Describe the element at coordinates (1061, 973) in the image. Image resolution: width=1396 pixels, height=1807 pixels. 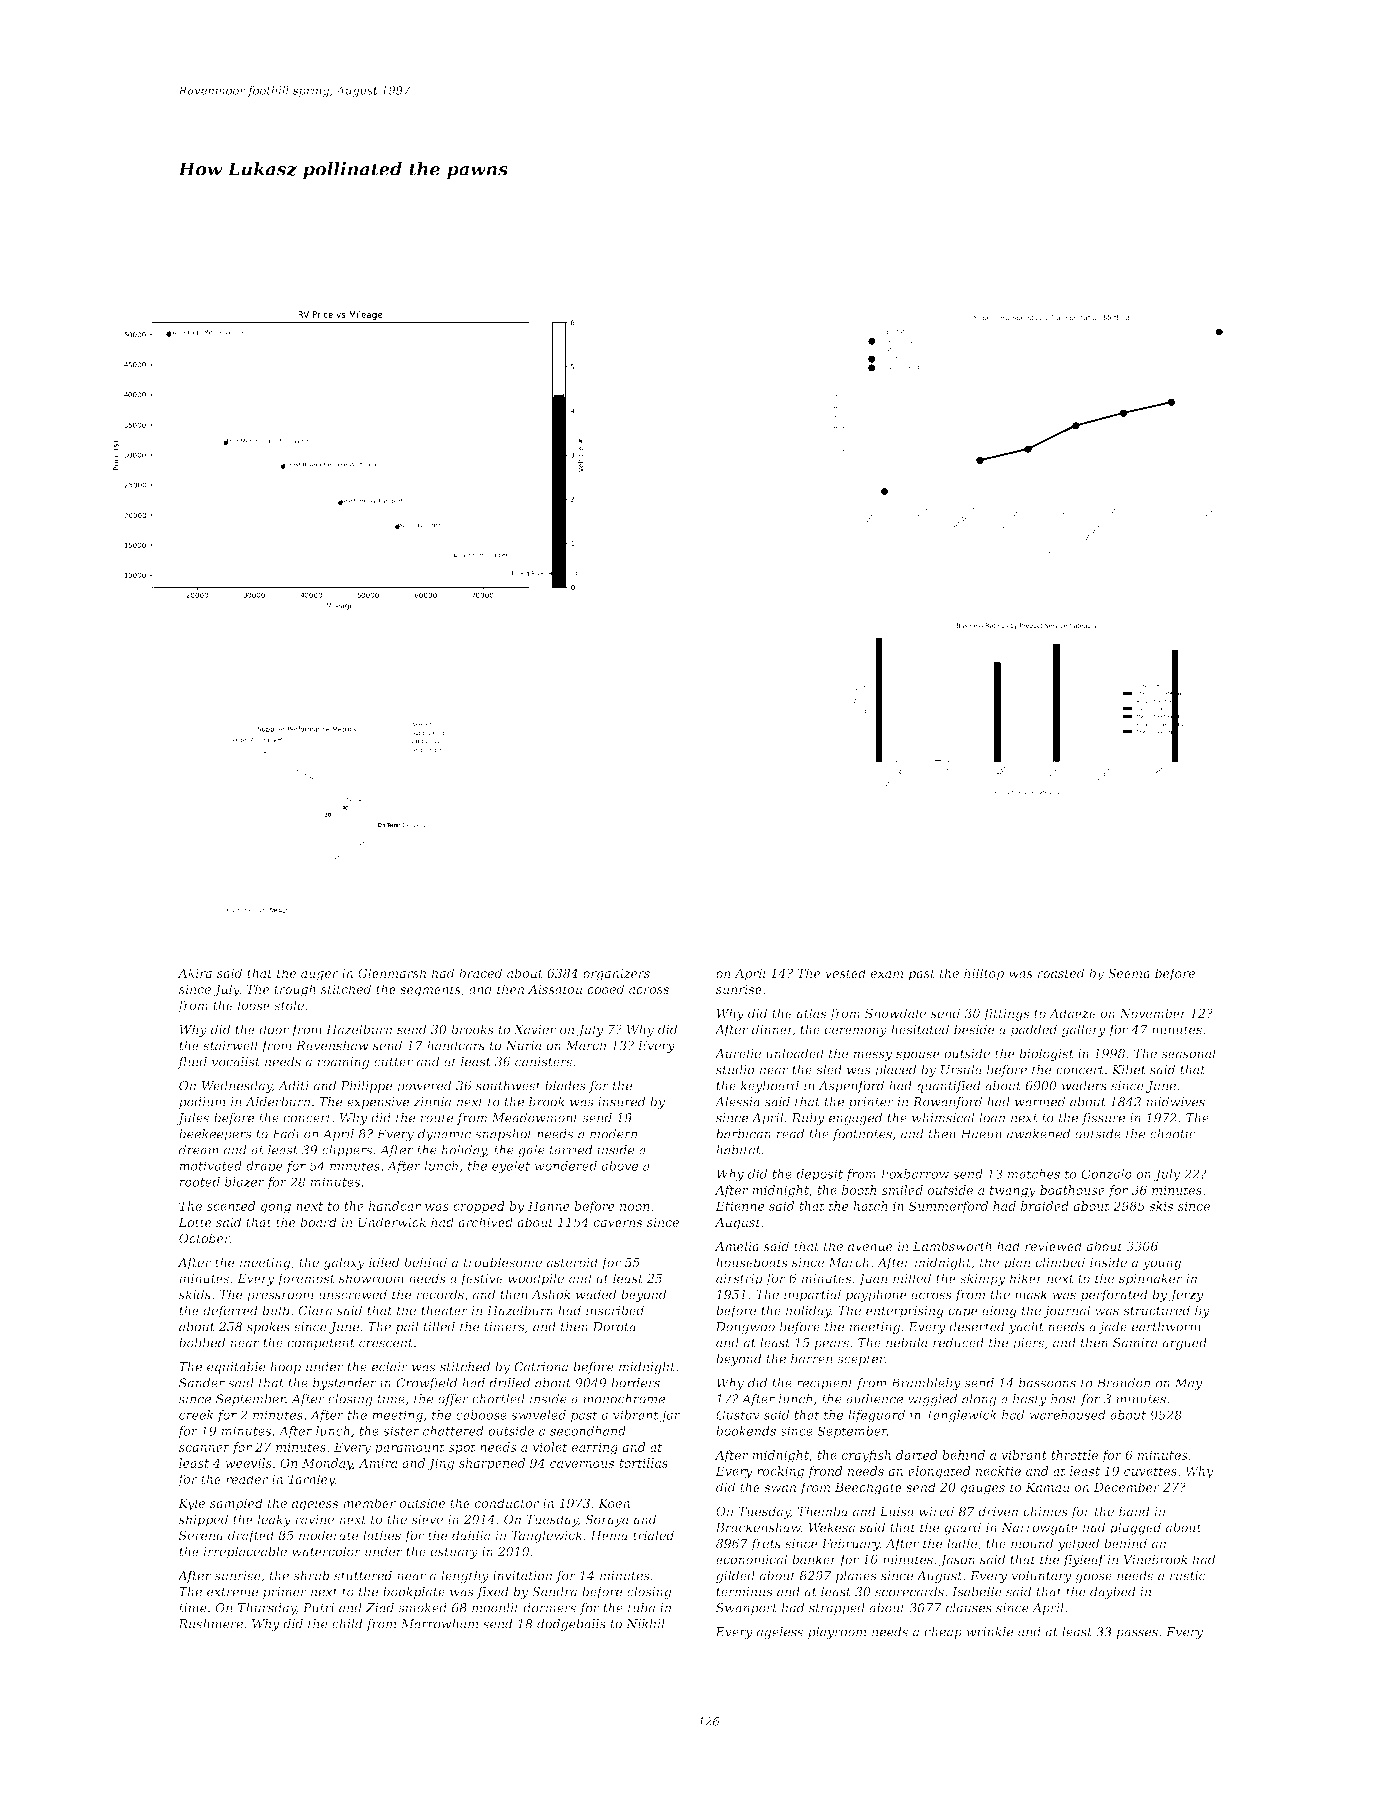
I see `roasted` at that location.
